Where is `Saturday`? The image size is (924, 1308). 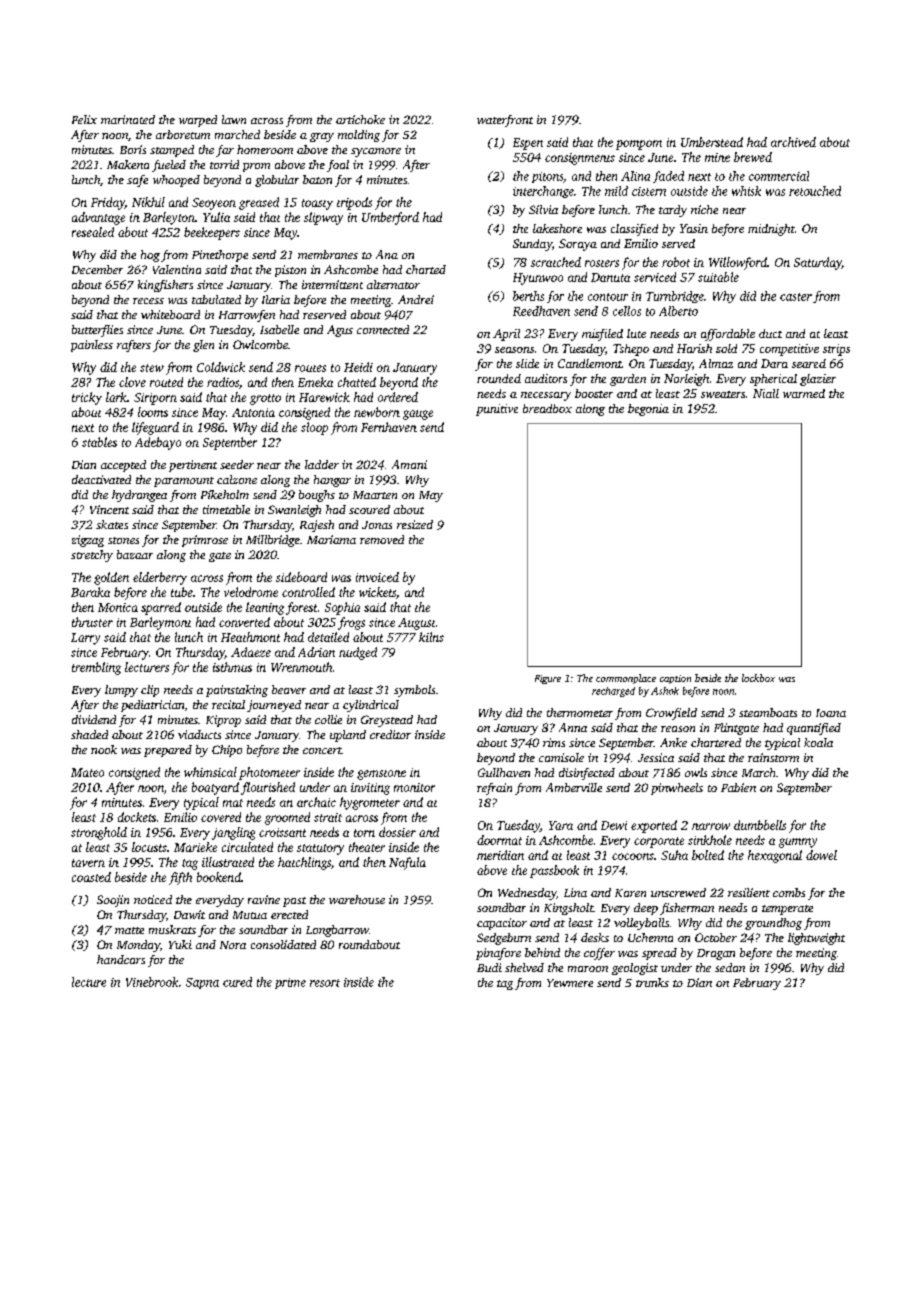 Saturday is located at coordinates (818, 263).
